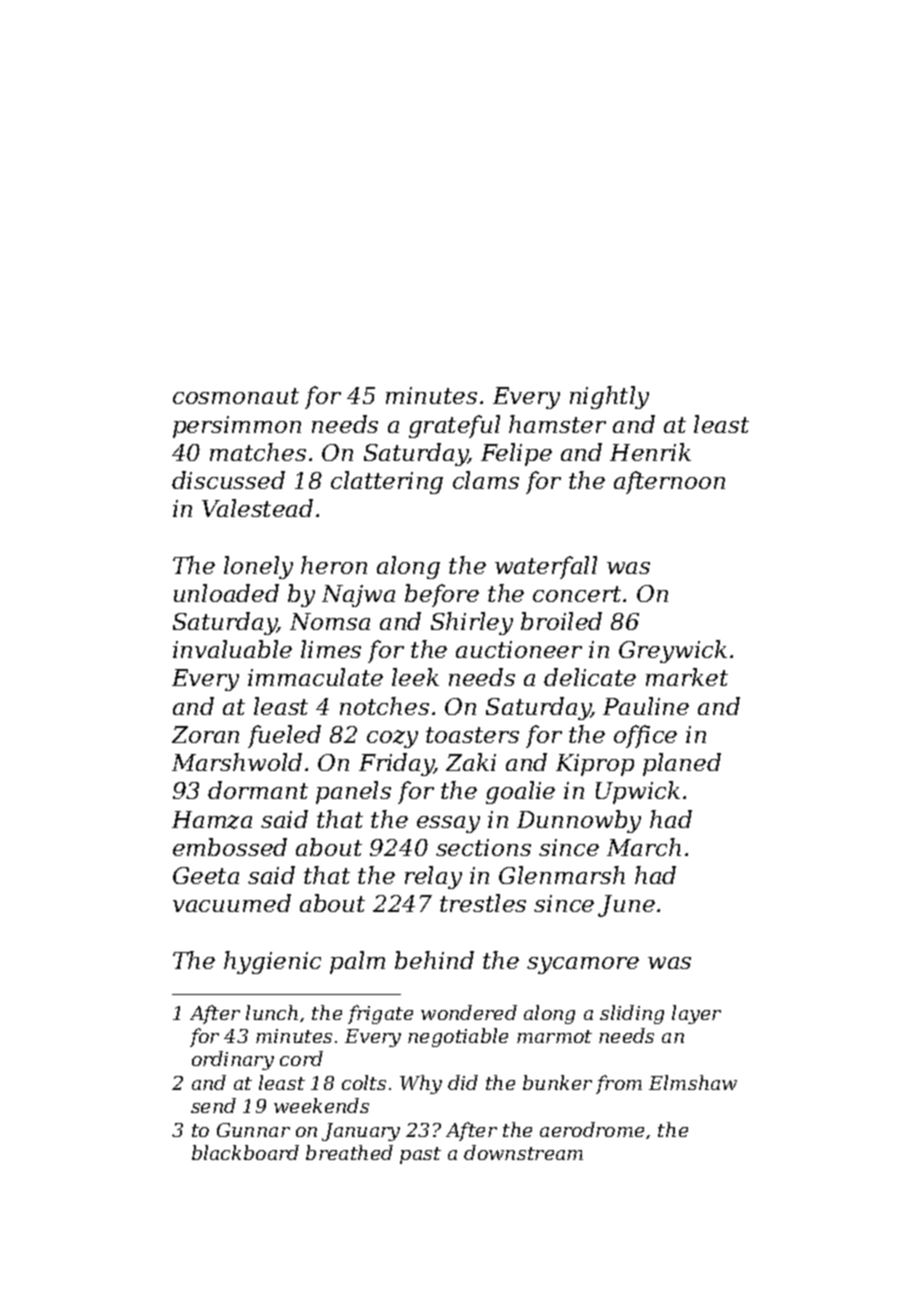 Image resolution: width=924 pixels, height=1311 pixels. What do you see at coordinates (205, 734) in the screenshot?
I see `Zoran` at bounding box center [205, 734].
